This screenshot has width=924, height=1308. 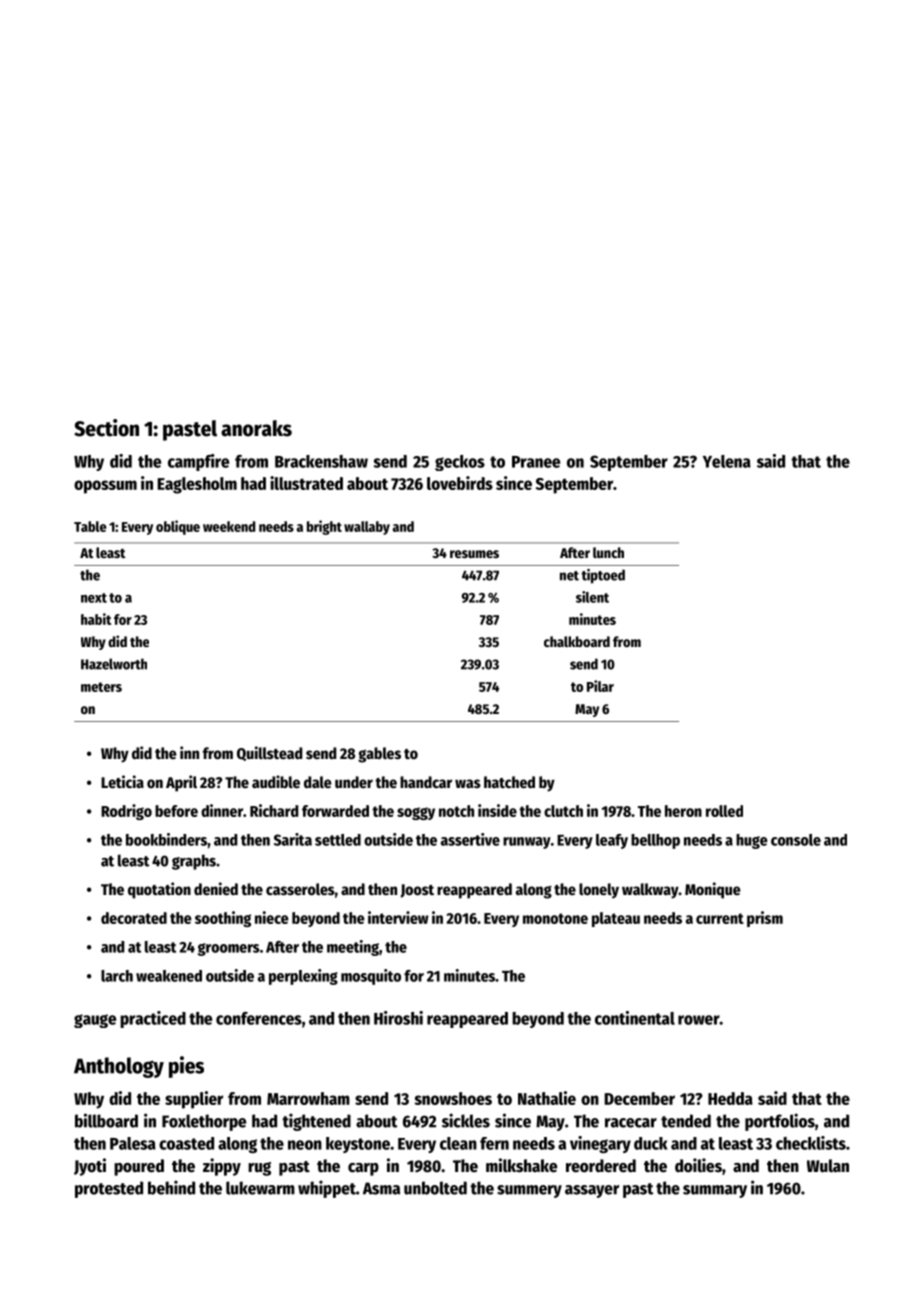 What do you see at coordinates (94, 598) in the screenshot?
I see `next` at bounding box center [94, 598].
